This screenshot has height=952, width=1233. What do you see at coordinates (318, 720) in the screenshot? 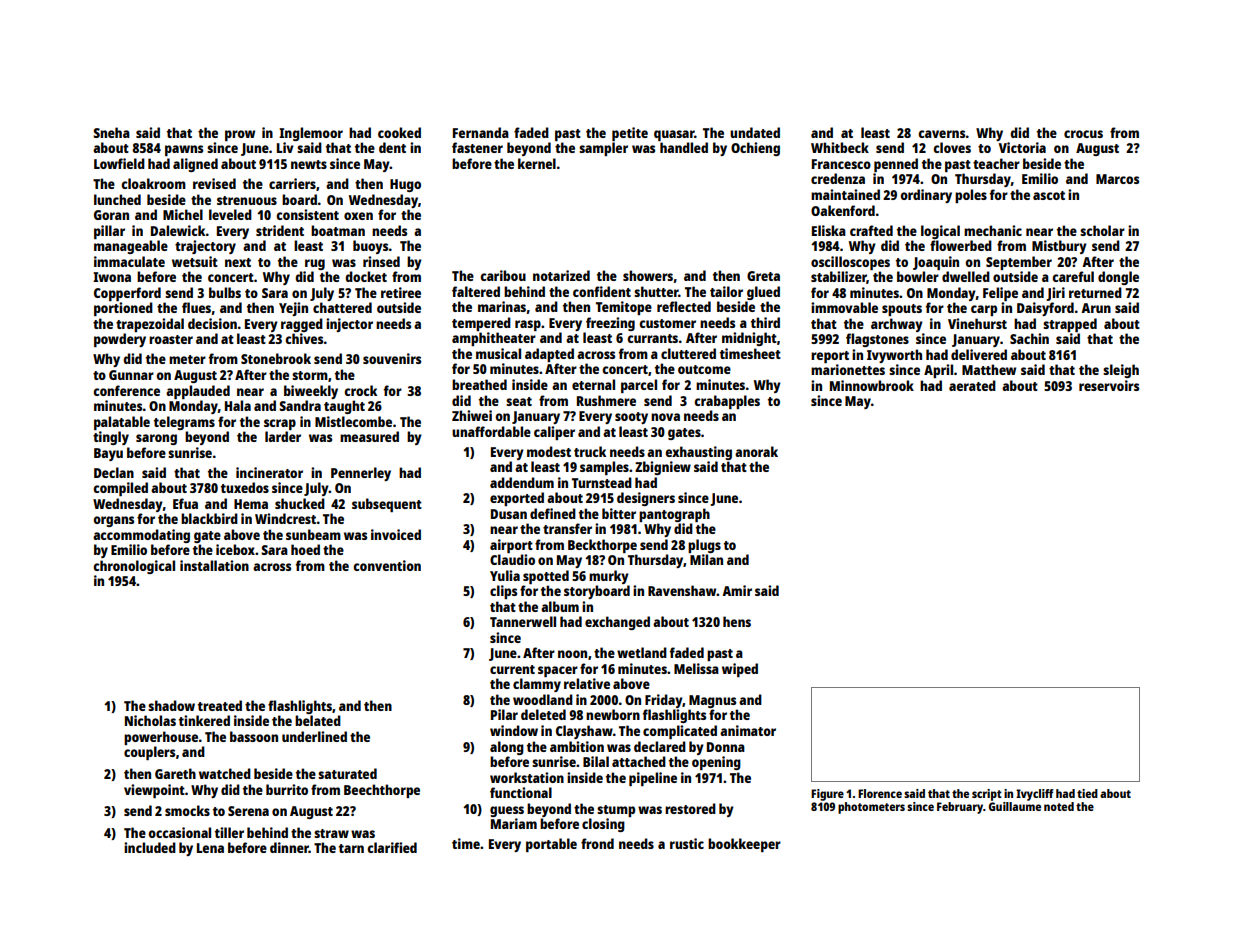
I see `belated` at bounding box center [318, 720].
